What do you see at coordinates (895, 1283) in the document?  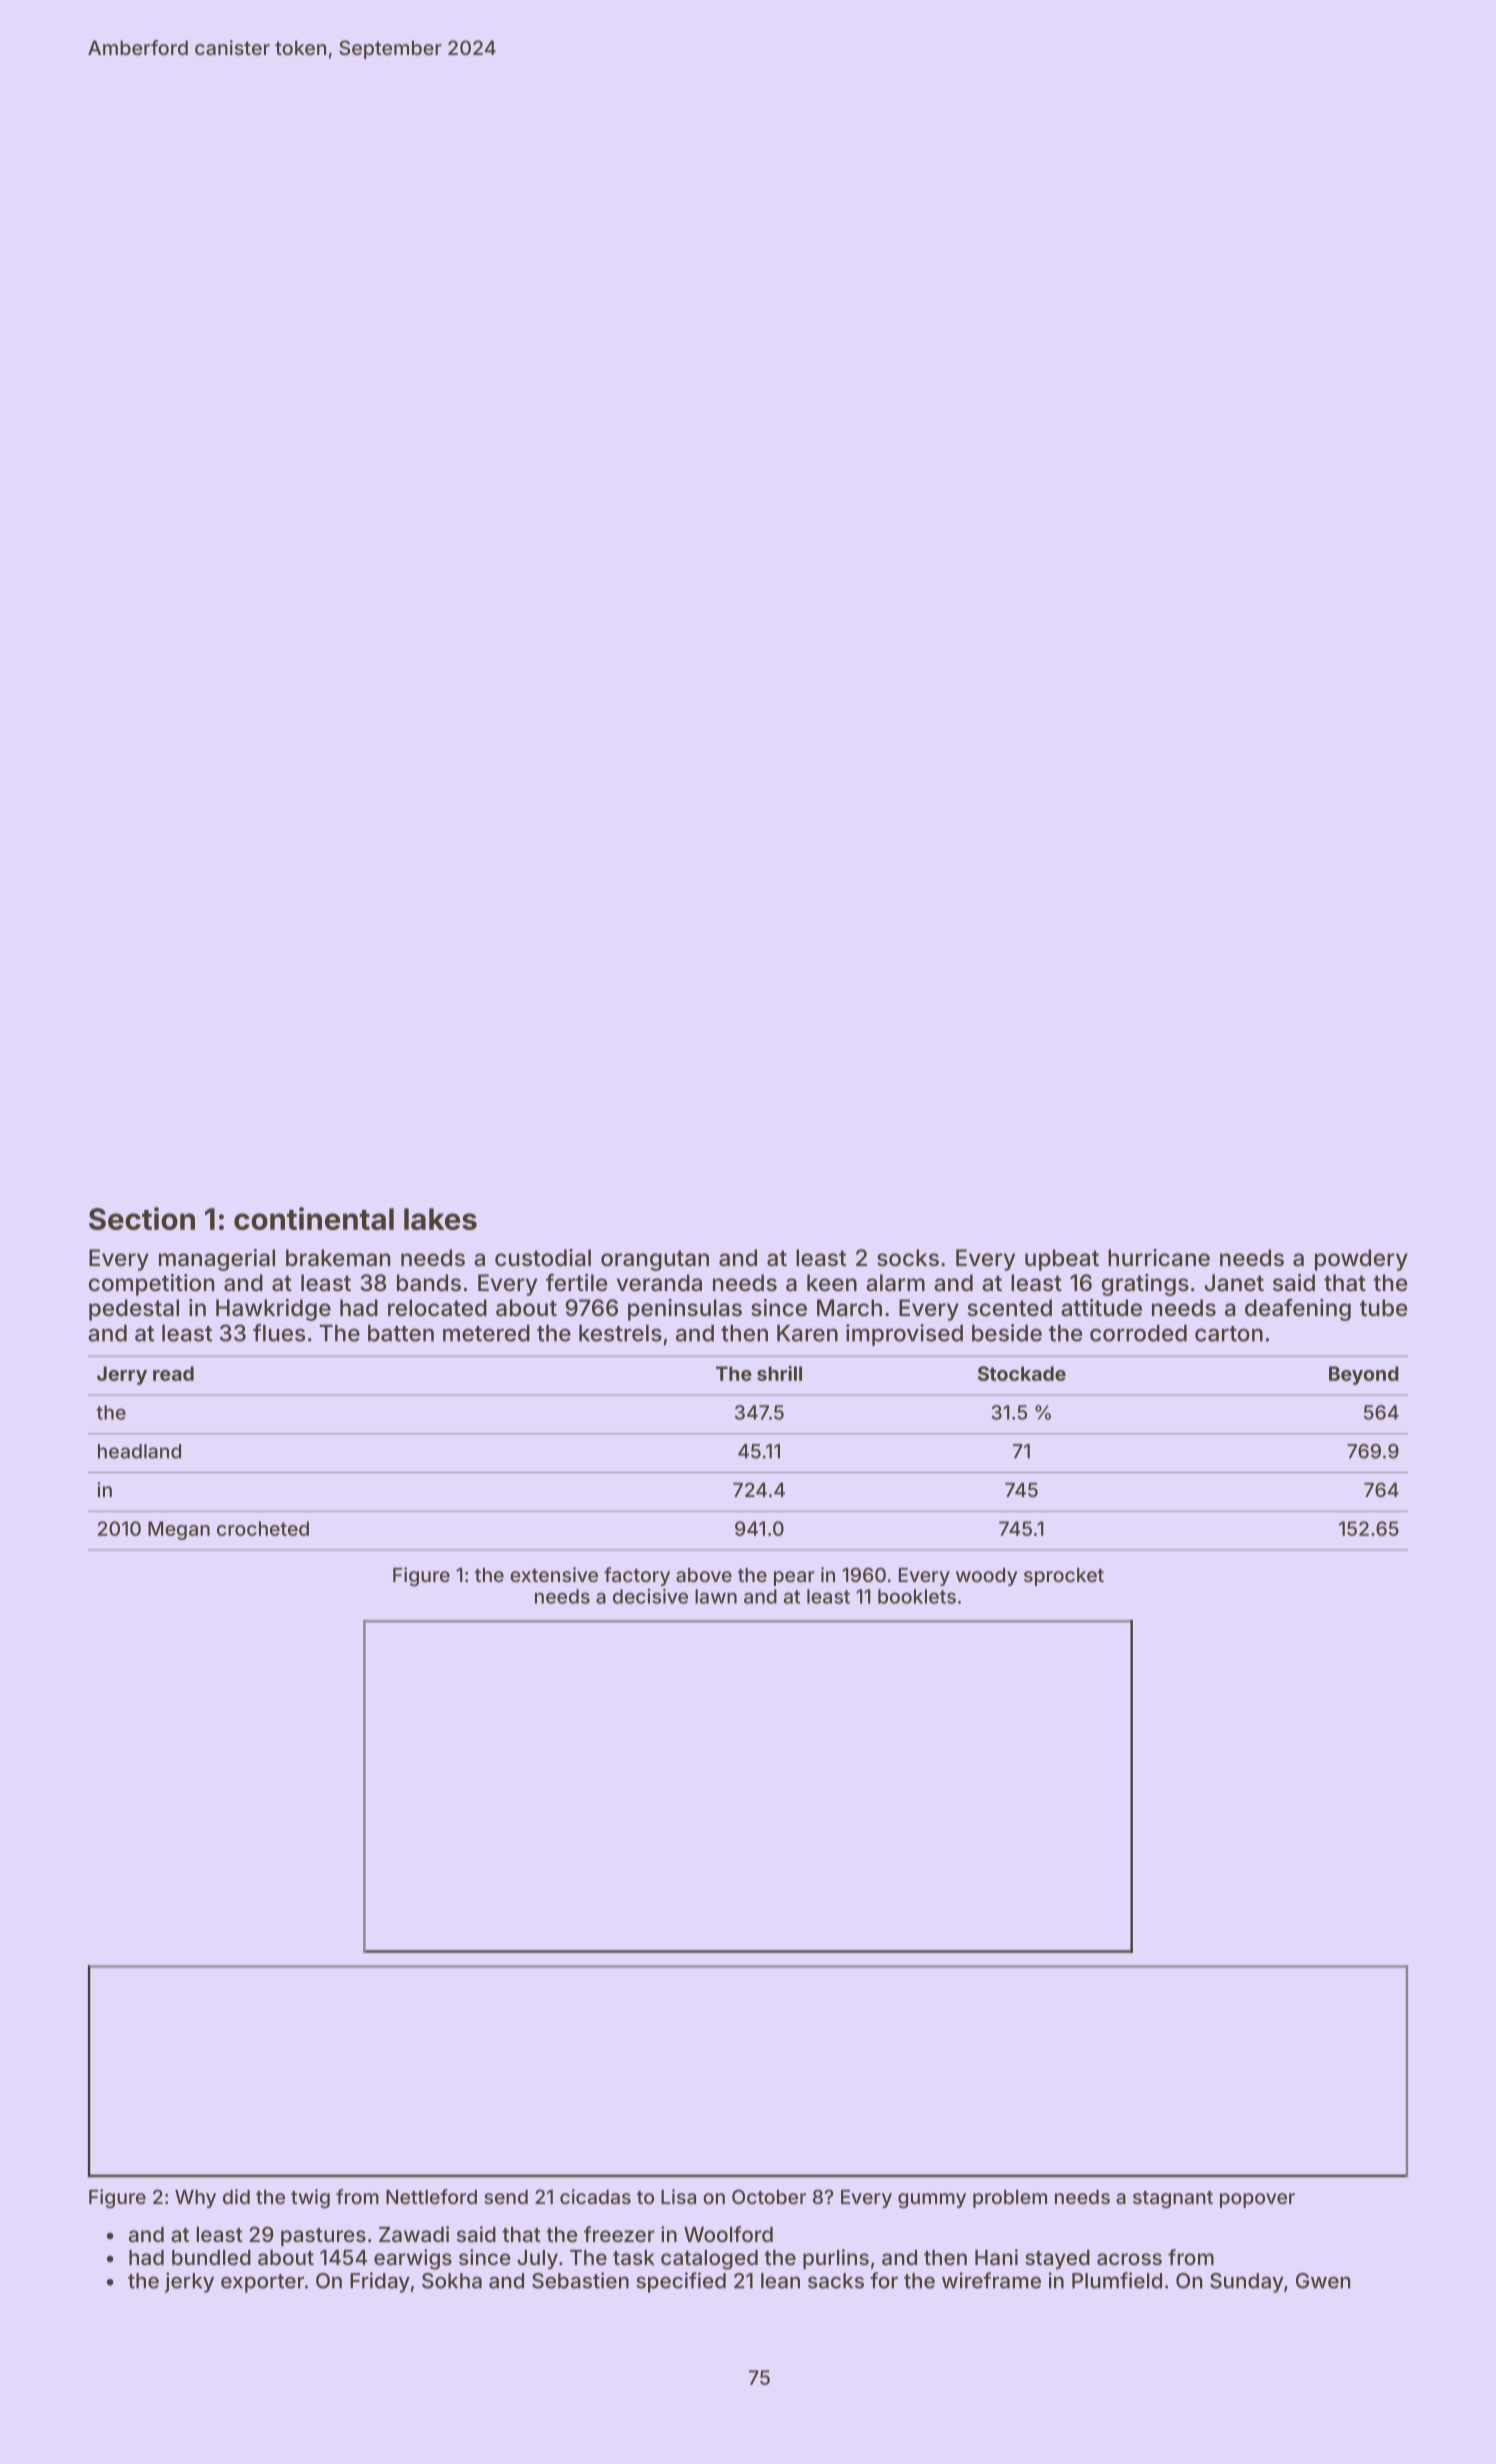 I see `alarm` at bounding box center [895, 1283].
